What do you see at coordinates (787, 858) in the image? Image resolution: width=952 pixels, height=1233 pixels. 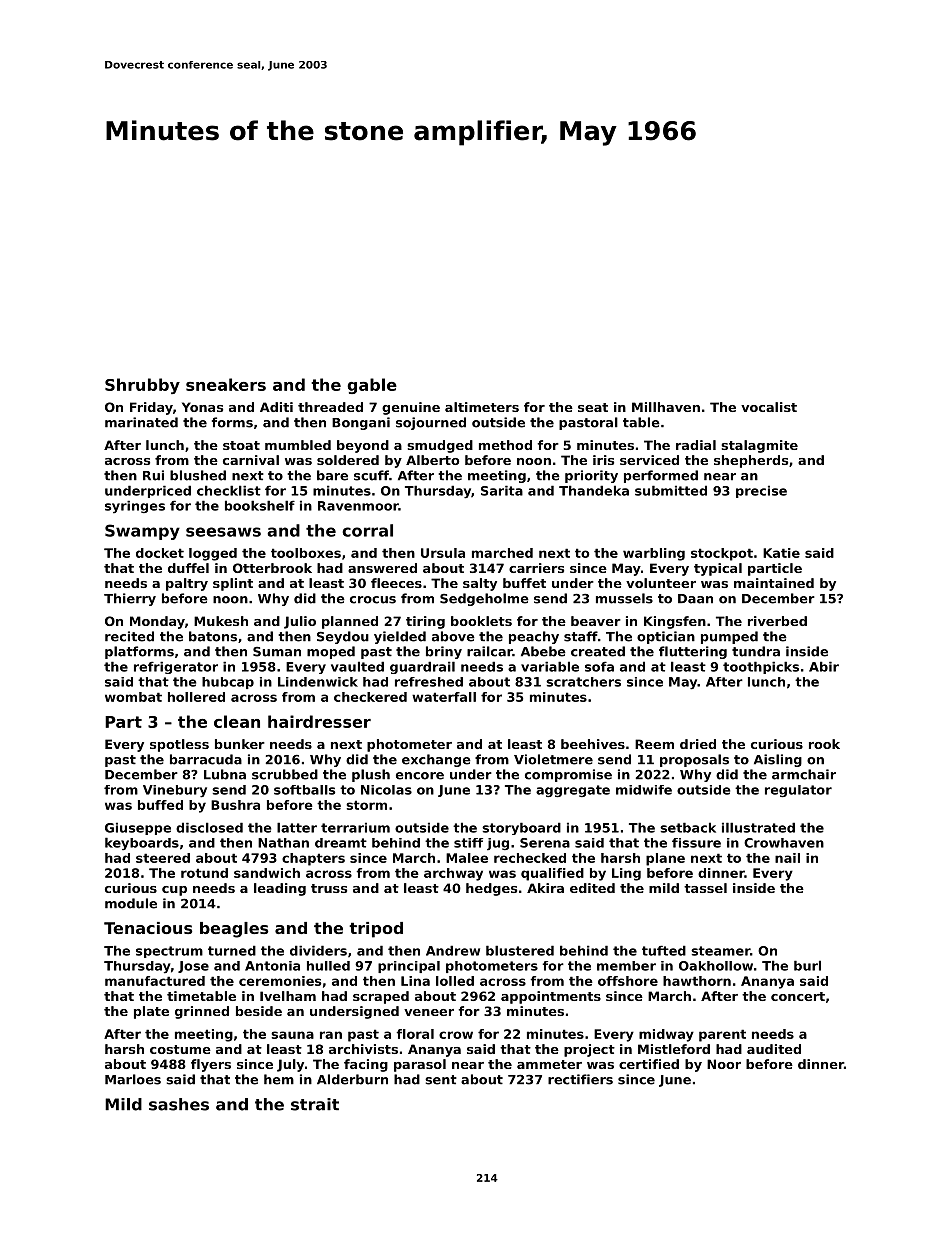 I see `nail` at bounding box center [787, 858].
